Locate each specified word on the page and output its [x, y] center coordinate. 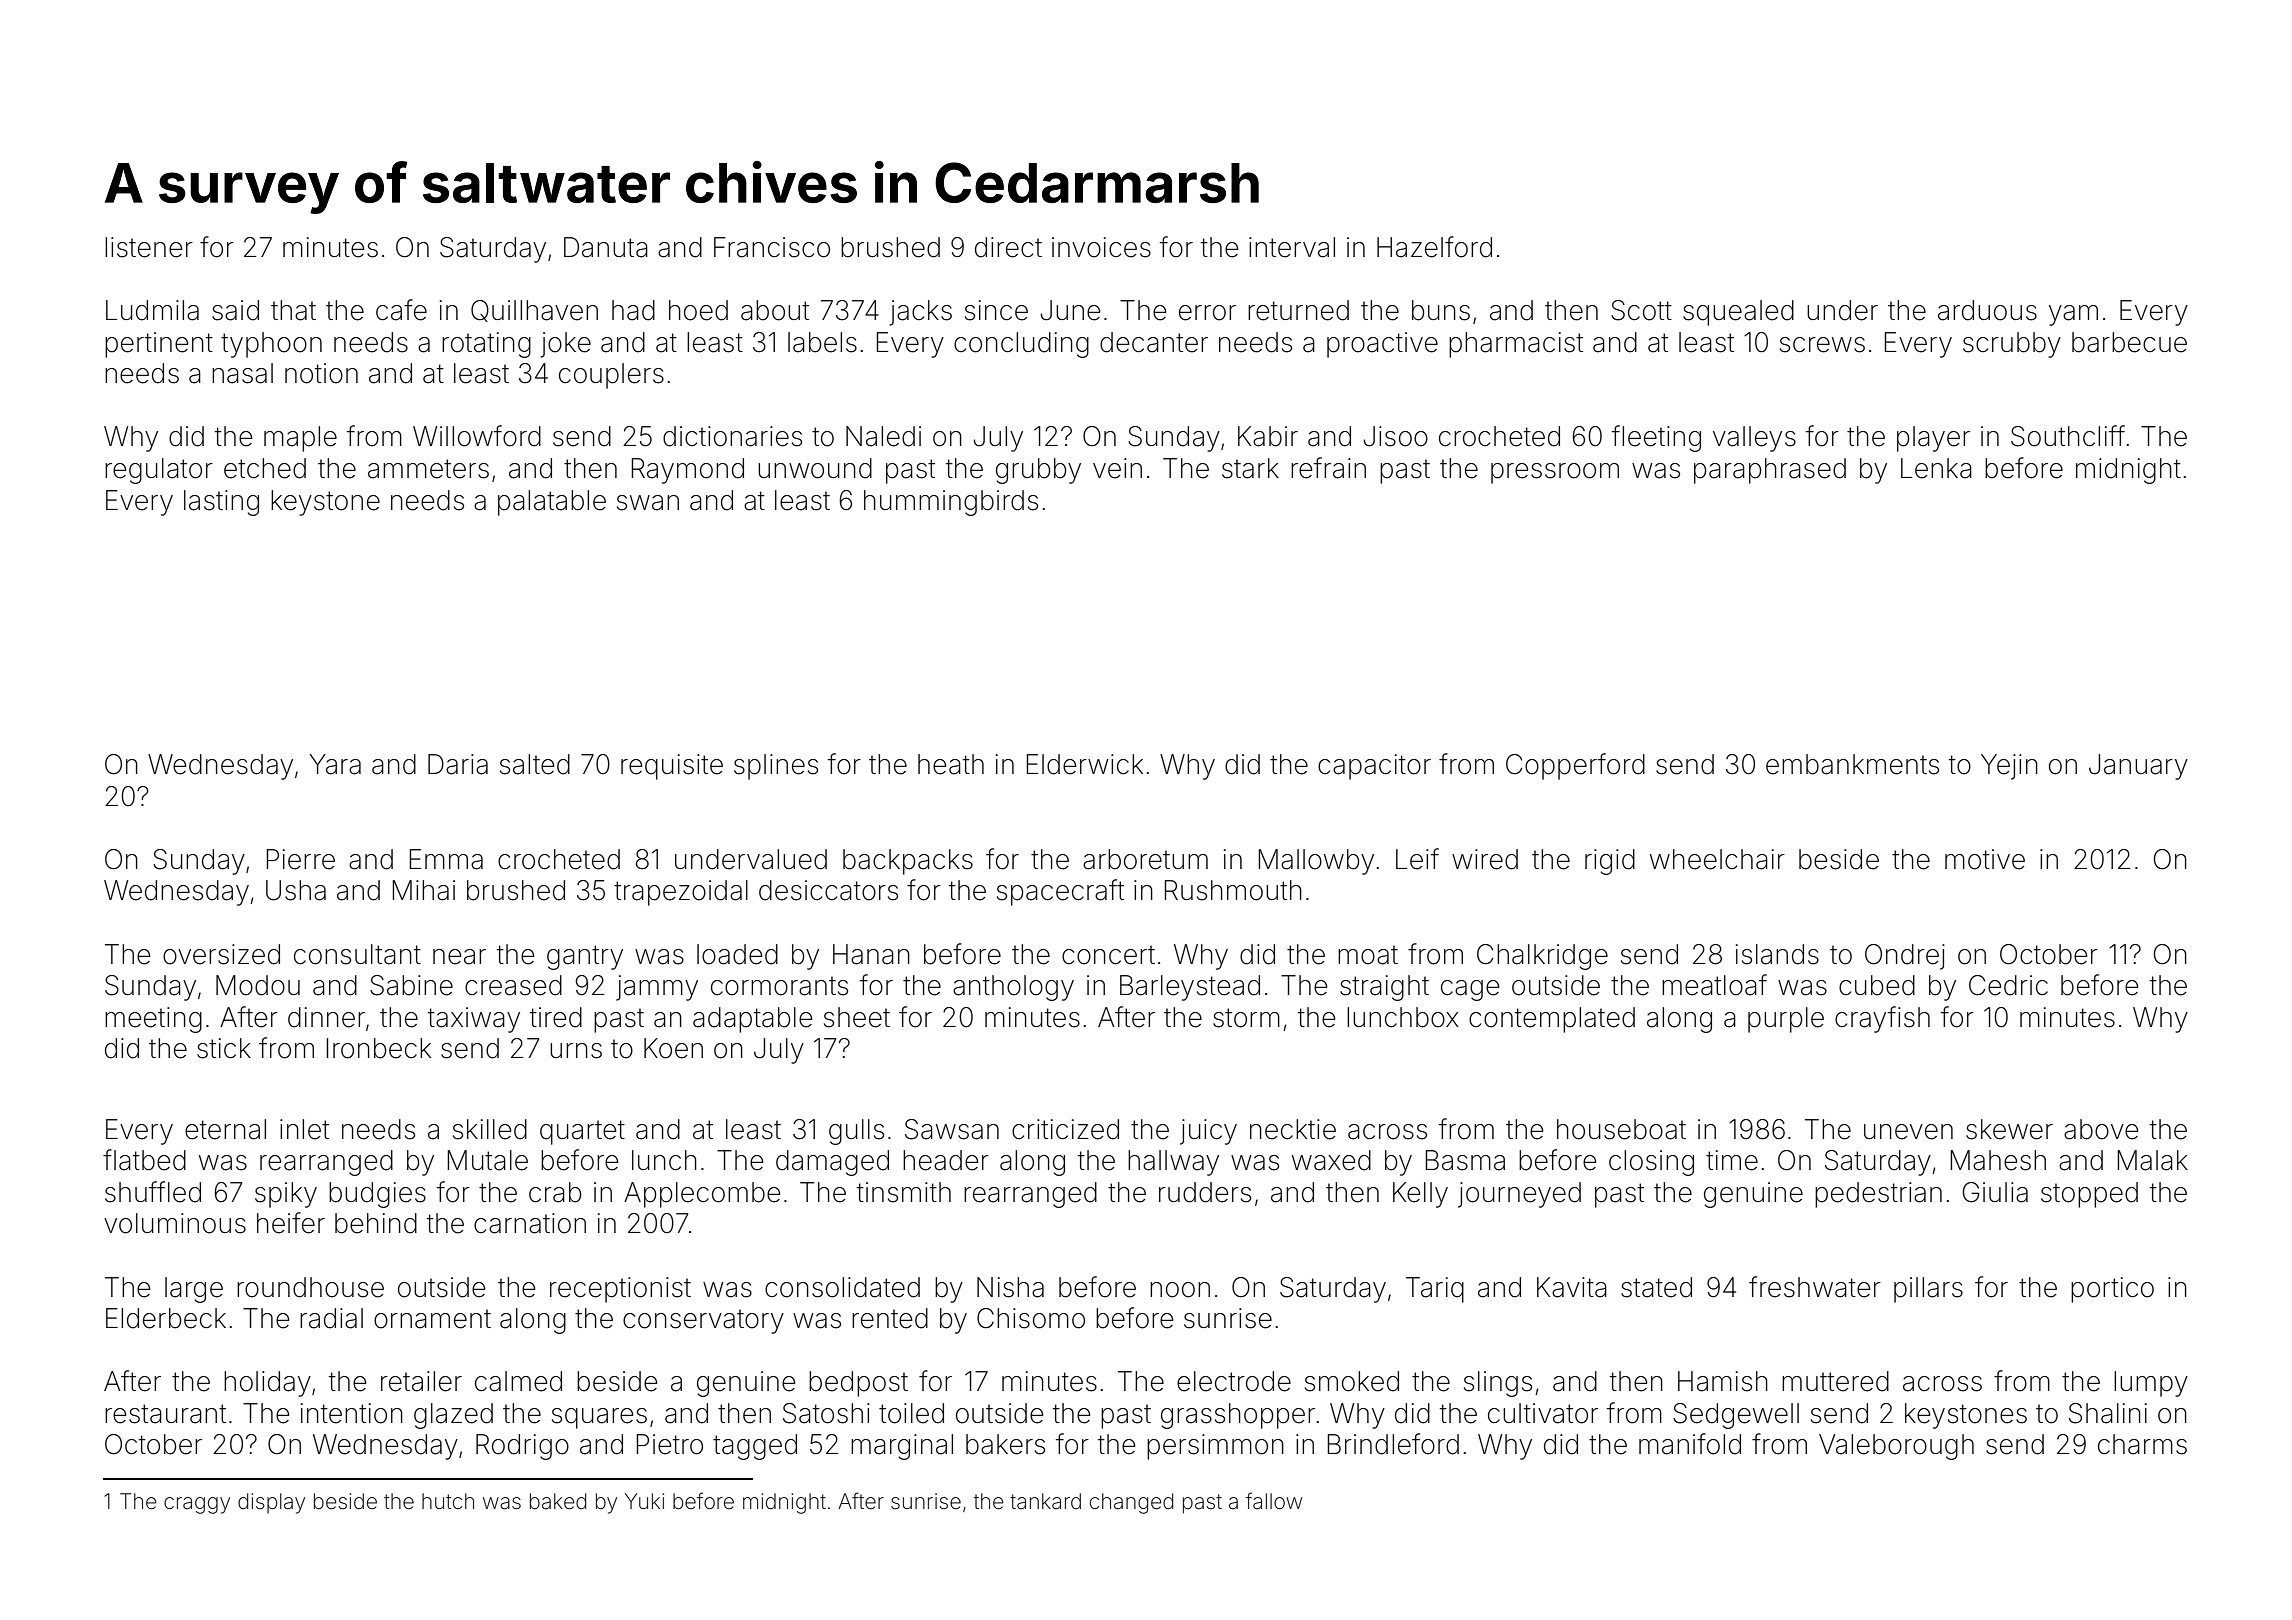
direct [1008, 247]
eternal [225, 1129]
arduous [1987, 310]
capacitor [1374, 767]
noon [1180, 1290]
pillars [1928, 1290]
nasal [242, 373]
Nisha [1010, 1287]
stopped [2089, 1195]
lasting [221, 503]
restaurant [165, 1414]
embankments [1852, 764]
